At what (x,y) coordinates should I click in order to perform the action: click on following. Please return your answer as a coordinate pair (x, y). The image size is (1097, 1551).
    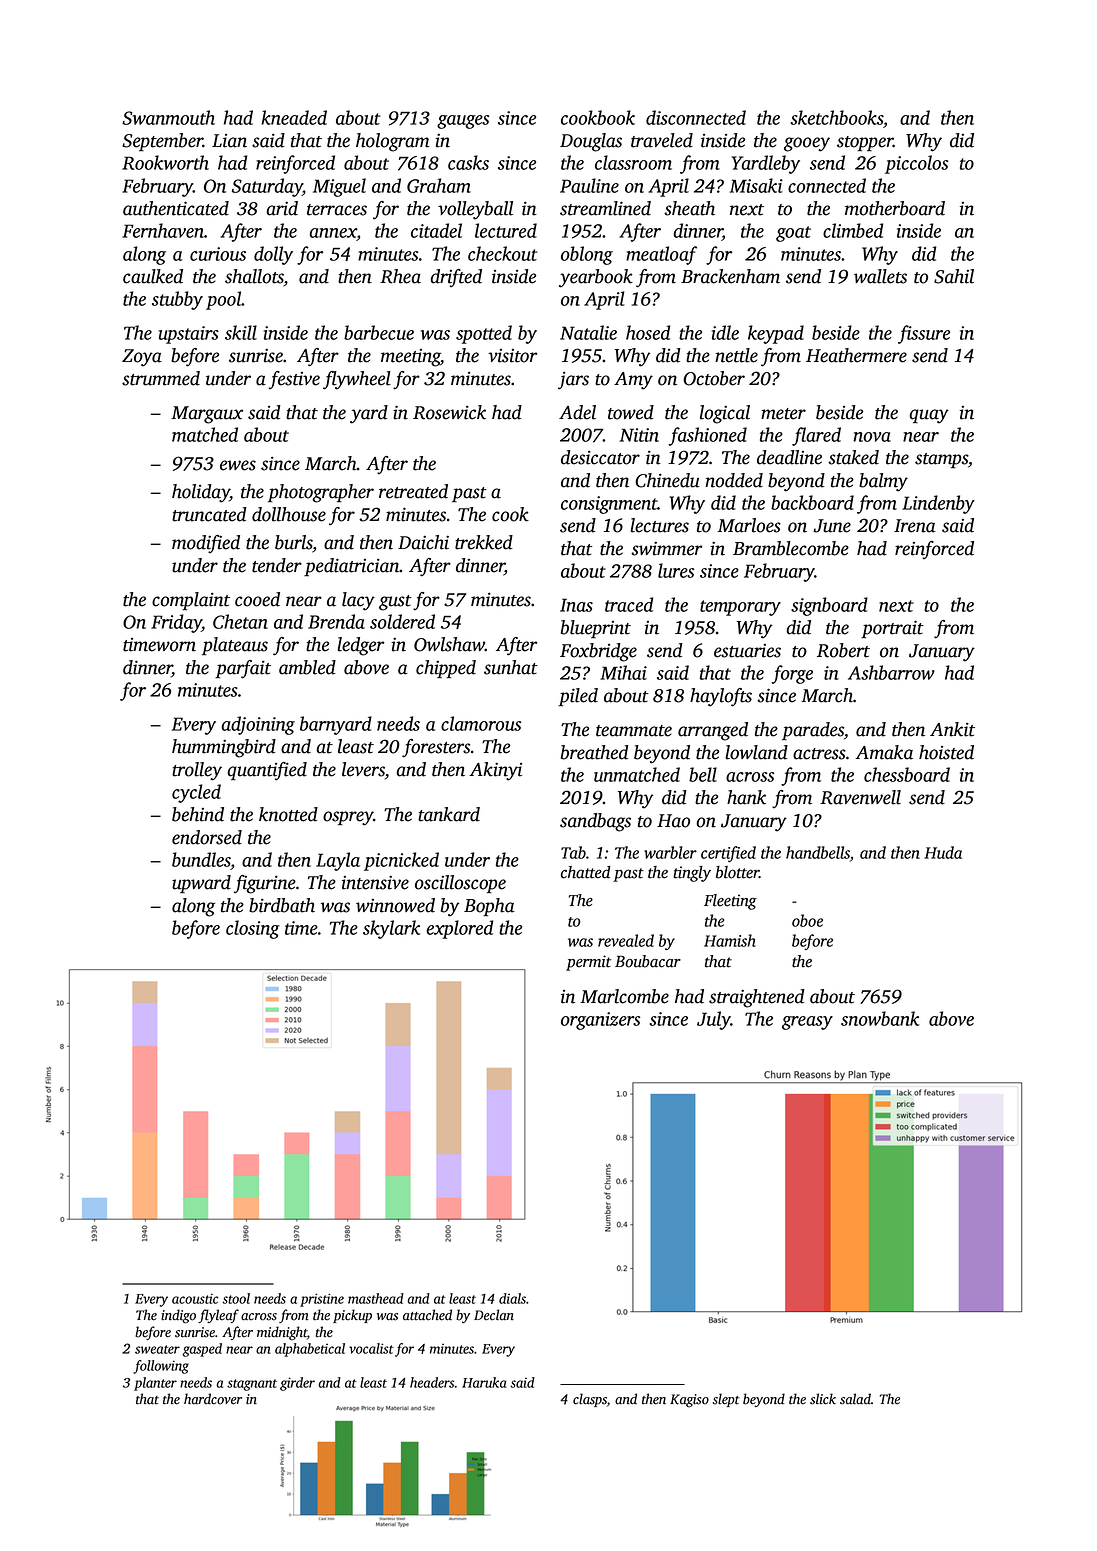
    Looking at the image, I should click on (161, 1367).
